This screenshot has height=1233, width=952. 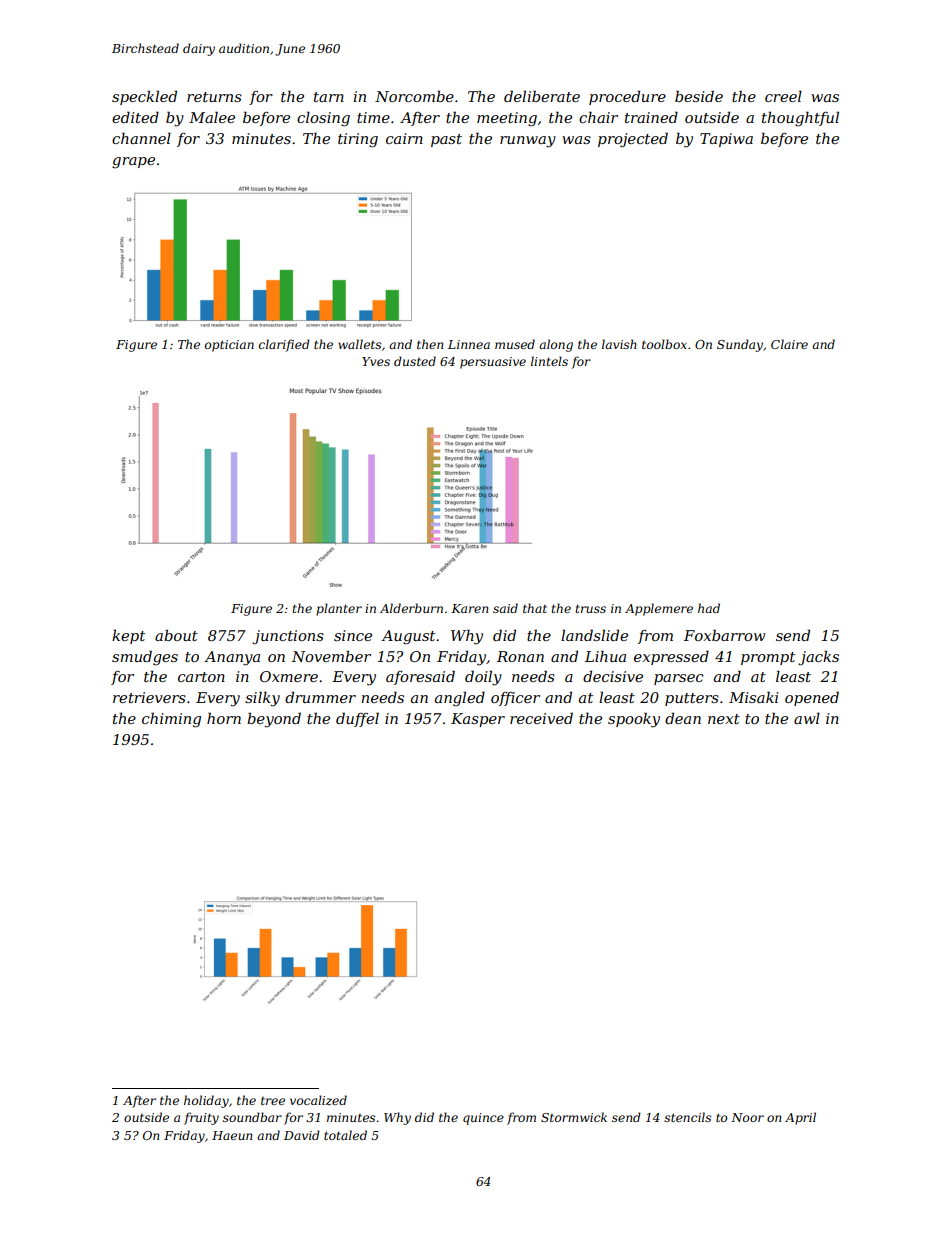 I want to click on quince, so click(x=483, y=1119).
